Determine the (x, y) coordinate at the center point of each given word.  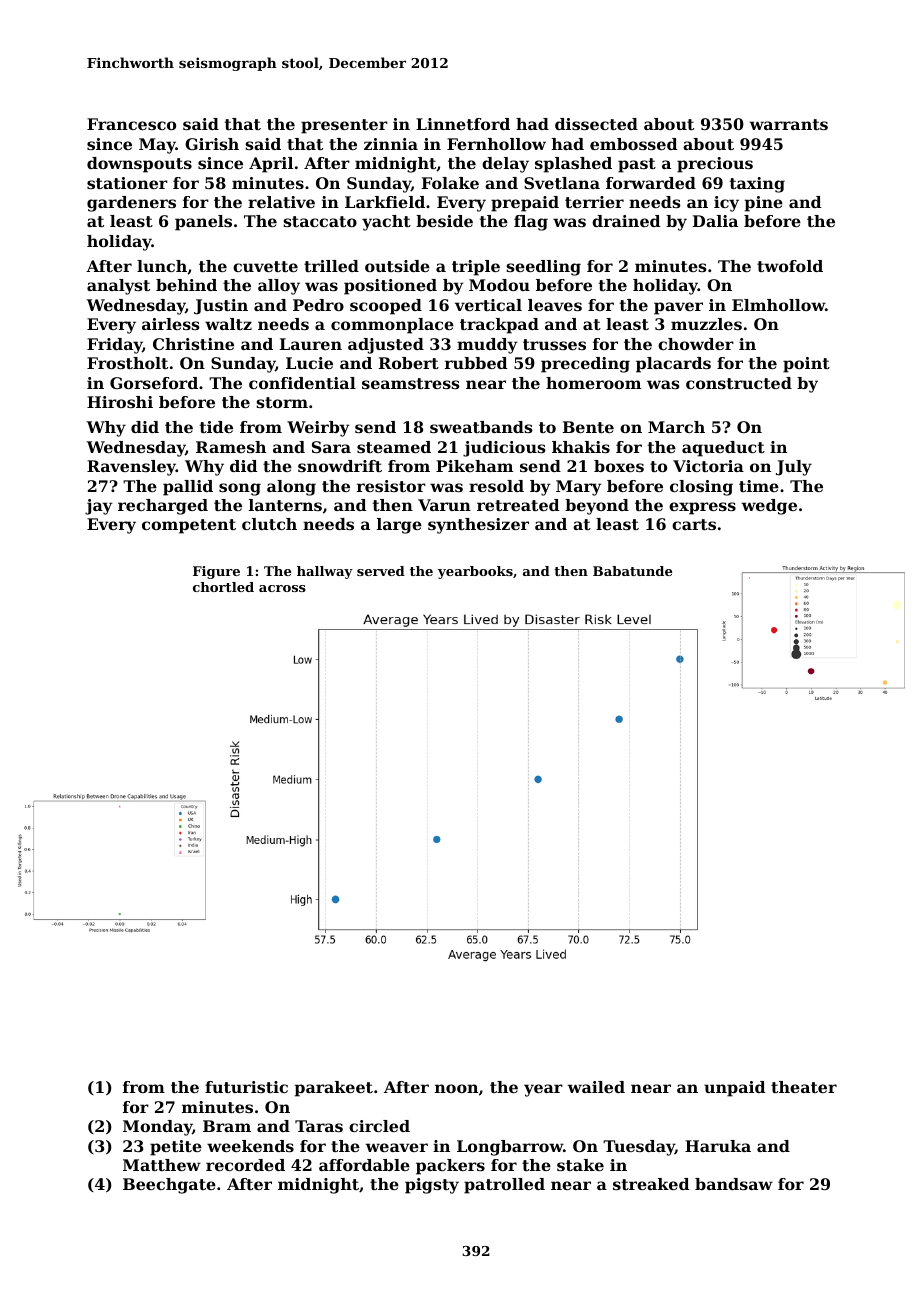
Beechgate (169, 1186)
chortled (223, 587)
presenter (344, 126)
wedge (769, 507)
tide (216, 427)
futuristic (246, 1087)
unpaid (734, 1089)
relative (281, 202)
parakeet (333, 1089)
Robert (409, 363)
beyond (597, 507)
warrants (788, 124)
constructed (739, 383)
